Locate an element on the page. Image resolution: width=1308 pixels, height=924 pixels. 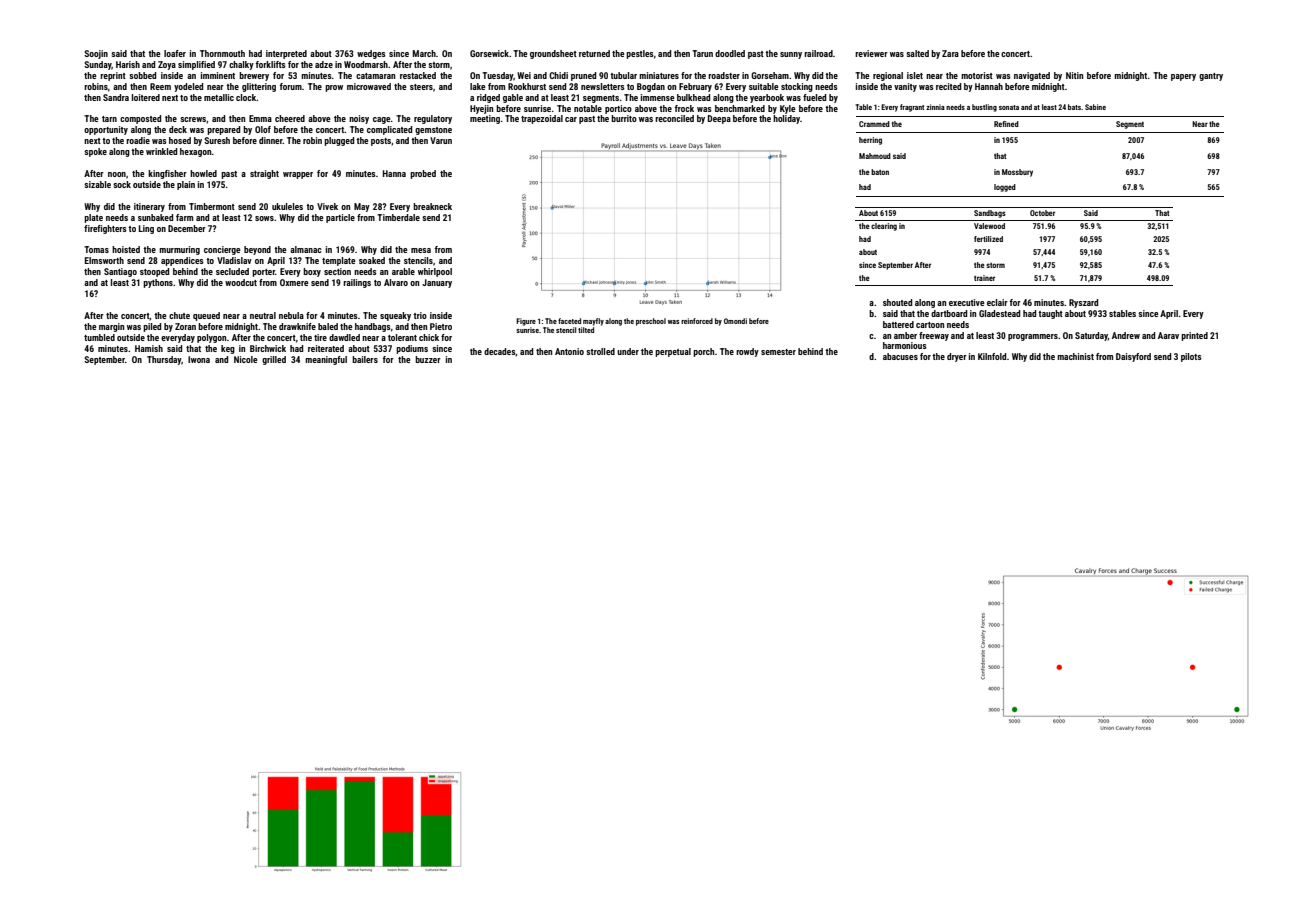
Soojin is located at coordinates (96, 54).
